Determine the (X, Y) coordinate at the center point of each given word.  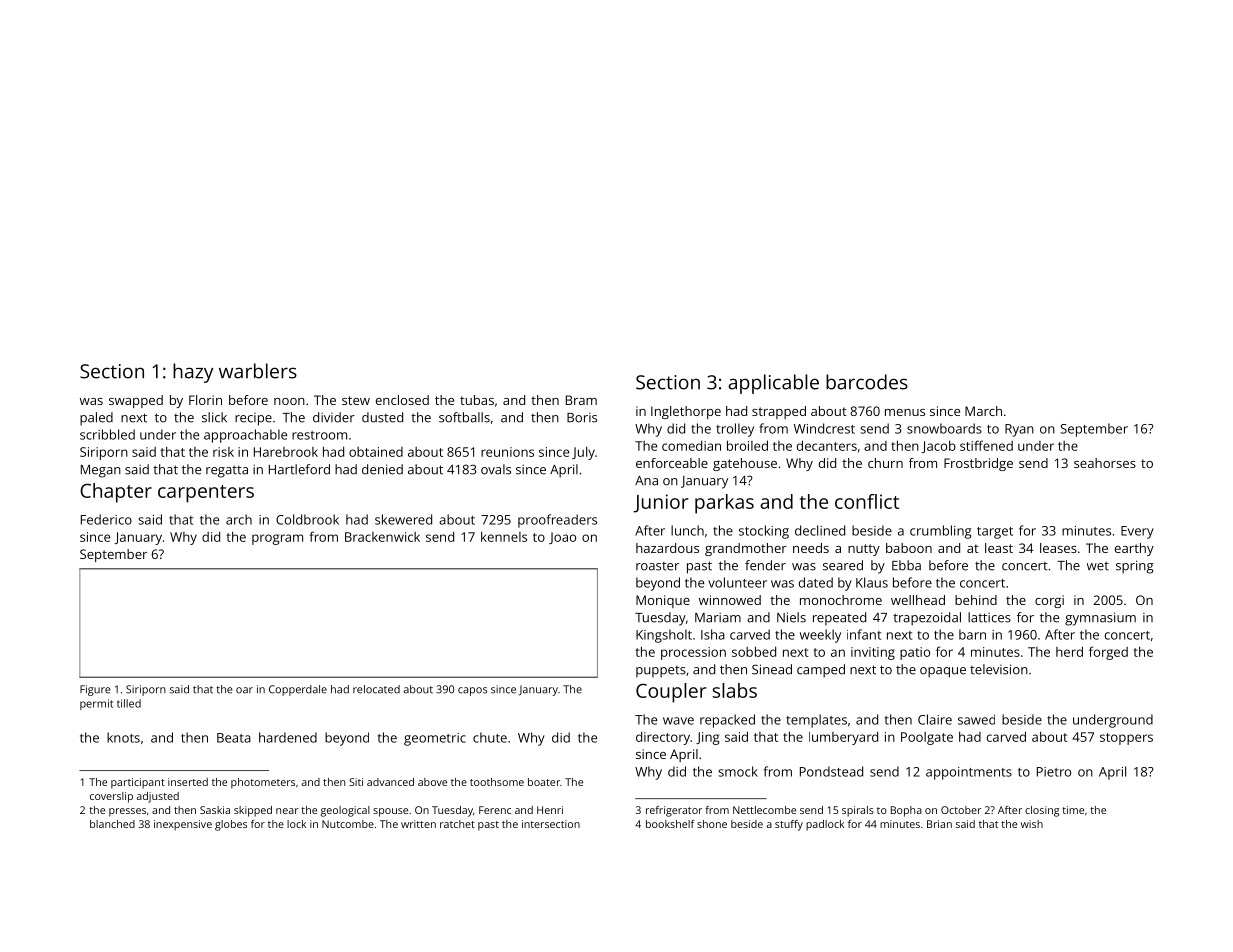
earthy (1134, 549)
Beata (234, 738)
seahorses (1105, 463)
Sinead (772, 669)
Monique (663, 601)
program (277, 539)
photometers (263, 783)
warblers (258, 371)
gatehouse (745, 464)
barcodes (867, 382)
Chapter (116, 493)
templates (816, 721)
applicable (773, 384)
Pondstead (831, 771)
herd (1069, 651)
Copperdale (298, 690)
